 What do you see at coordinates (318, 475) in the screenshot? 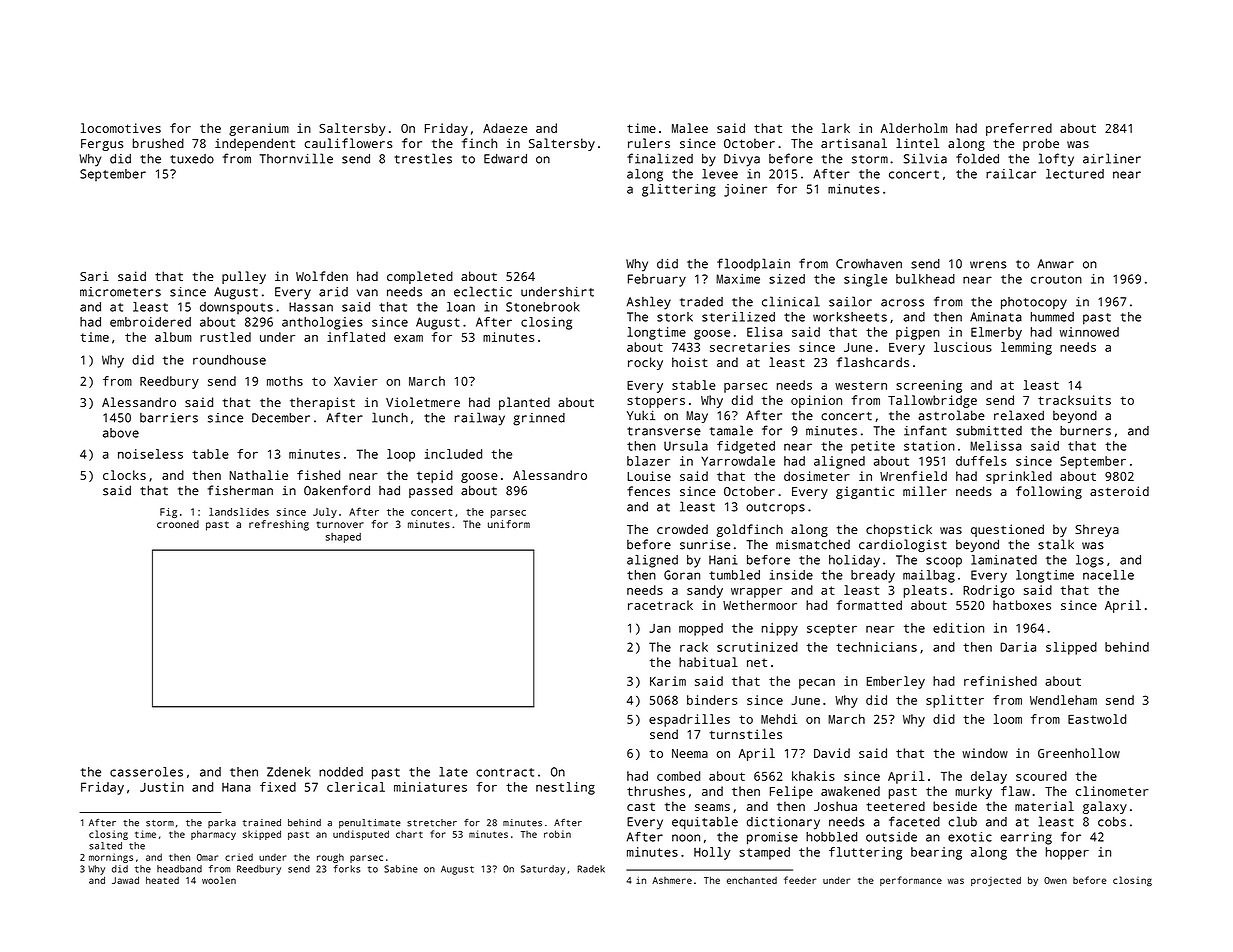
I see `fished` at bounding box center [318, 475].
